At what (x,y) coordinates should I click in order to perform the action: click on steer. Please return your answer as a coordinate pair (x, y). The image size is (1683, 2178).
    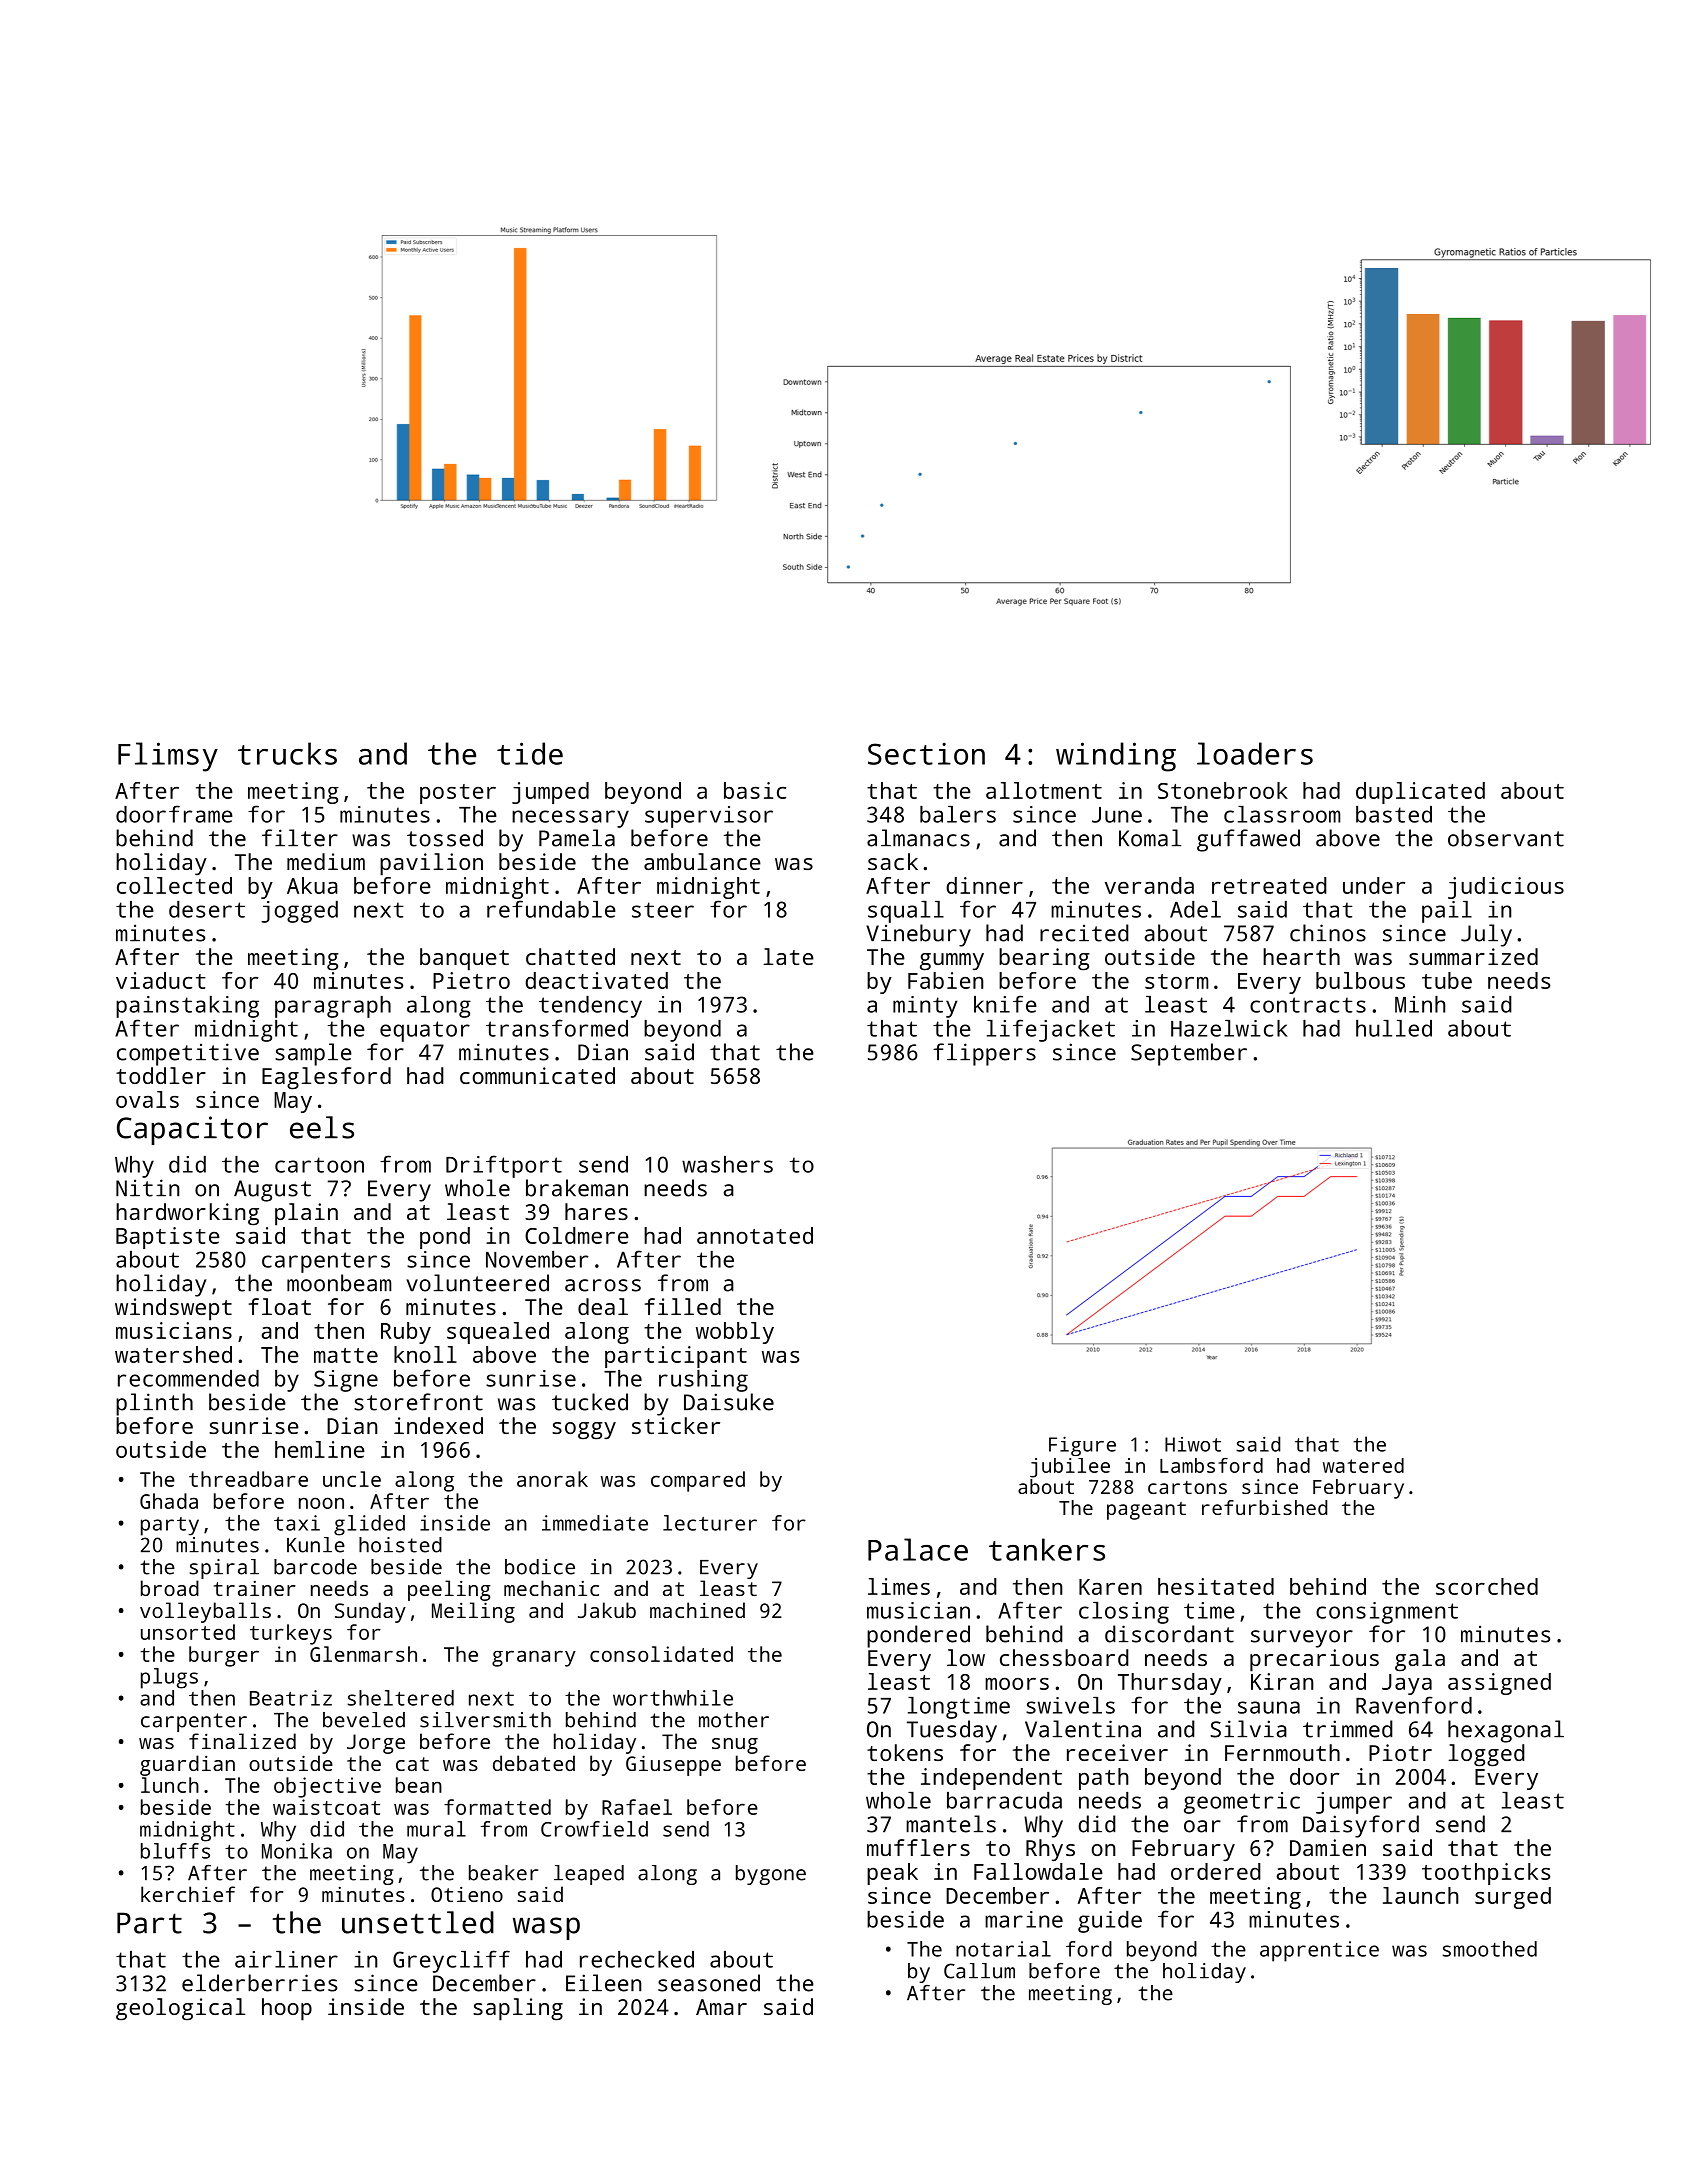
    Looking at the image, I should click on (663, 910).
